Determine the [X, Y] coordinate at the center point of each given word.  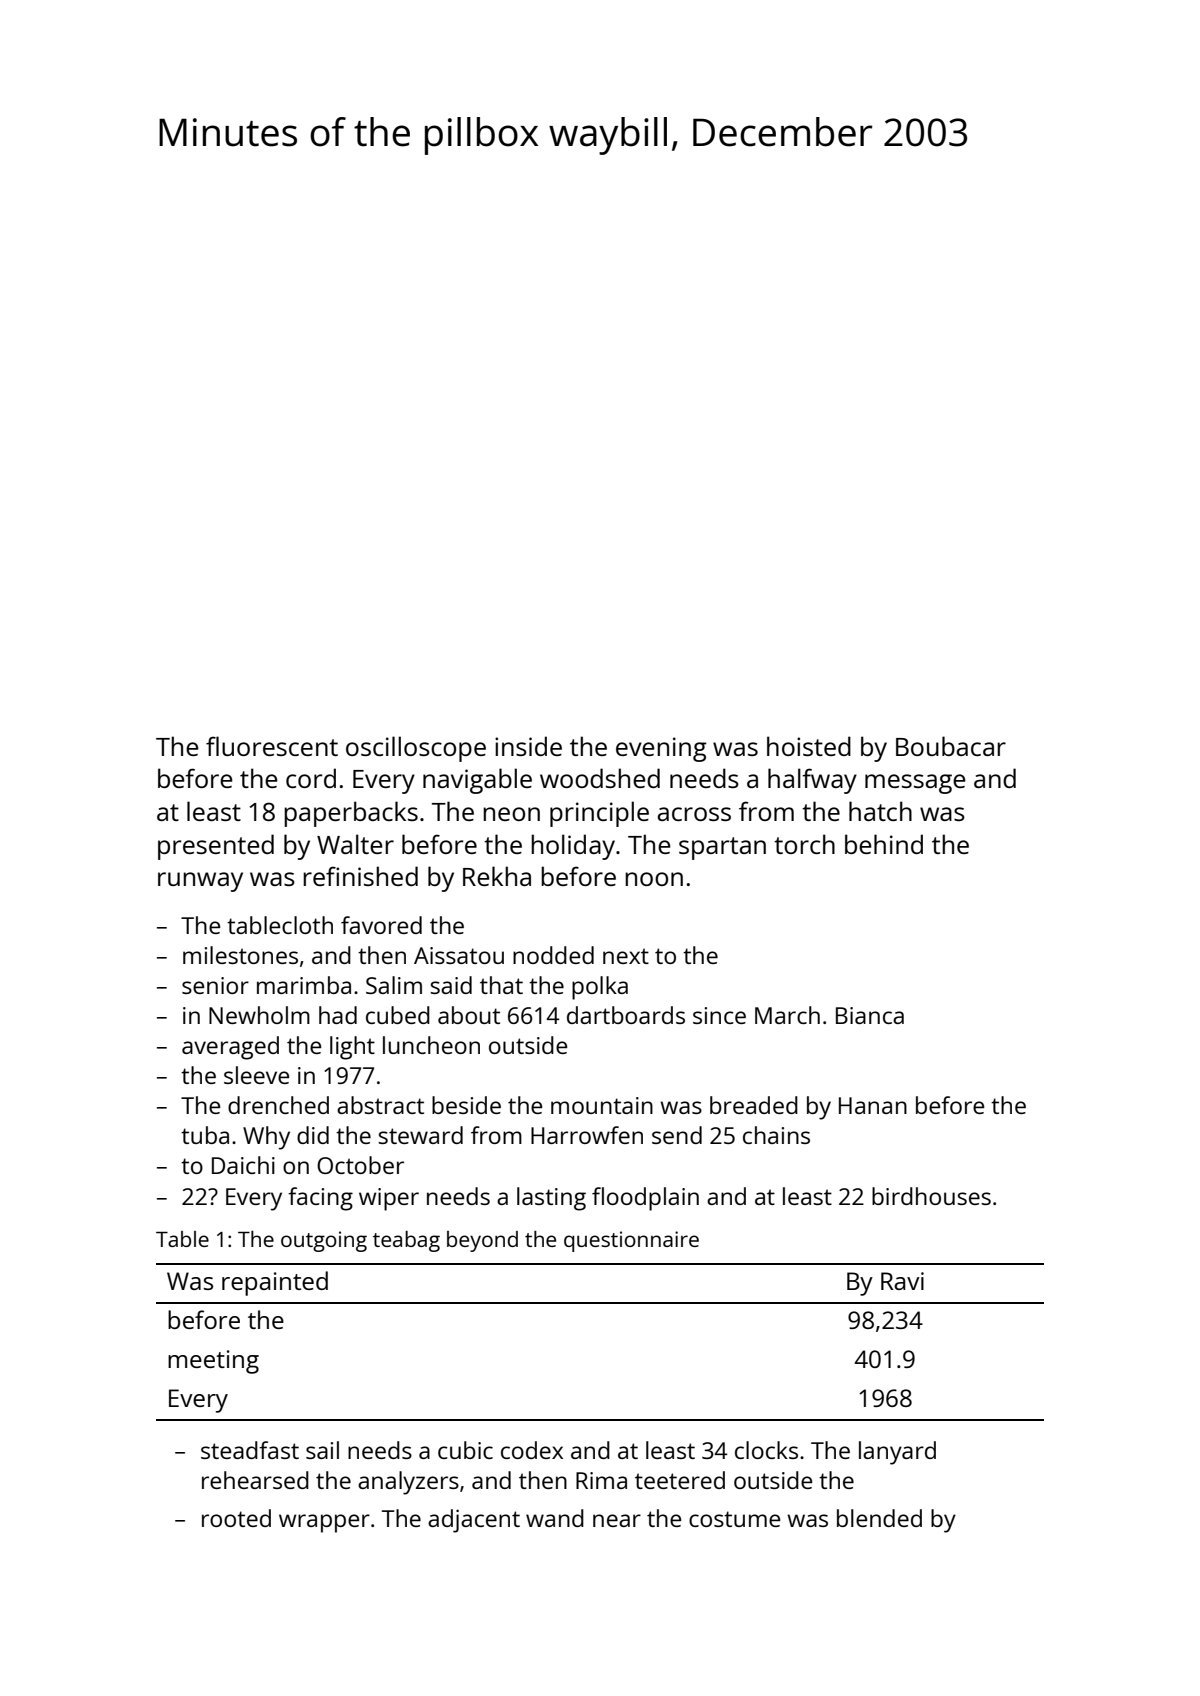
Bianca [870, 1015]
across [694, 814]
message [915, 784]
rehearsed [255, 1480]
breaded [754, 1105]
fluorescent [272, 746]
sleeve [256, 1075]
